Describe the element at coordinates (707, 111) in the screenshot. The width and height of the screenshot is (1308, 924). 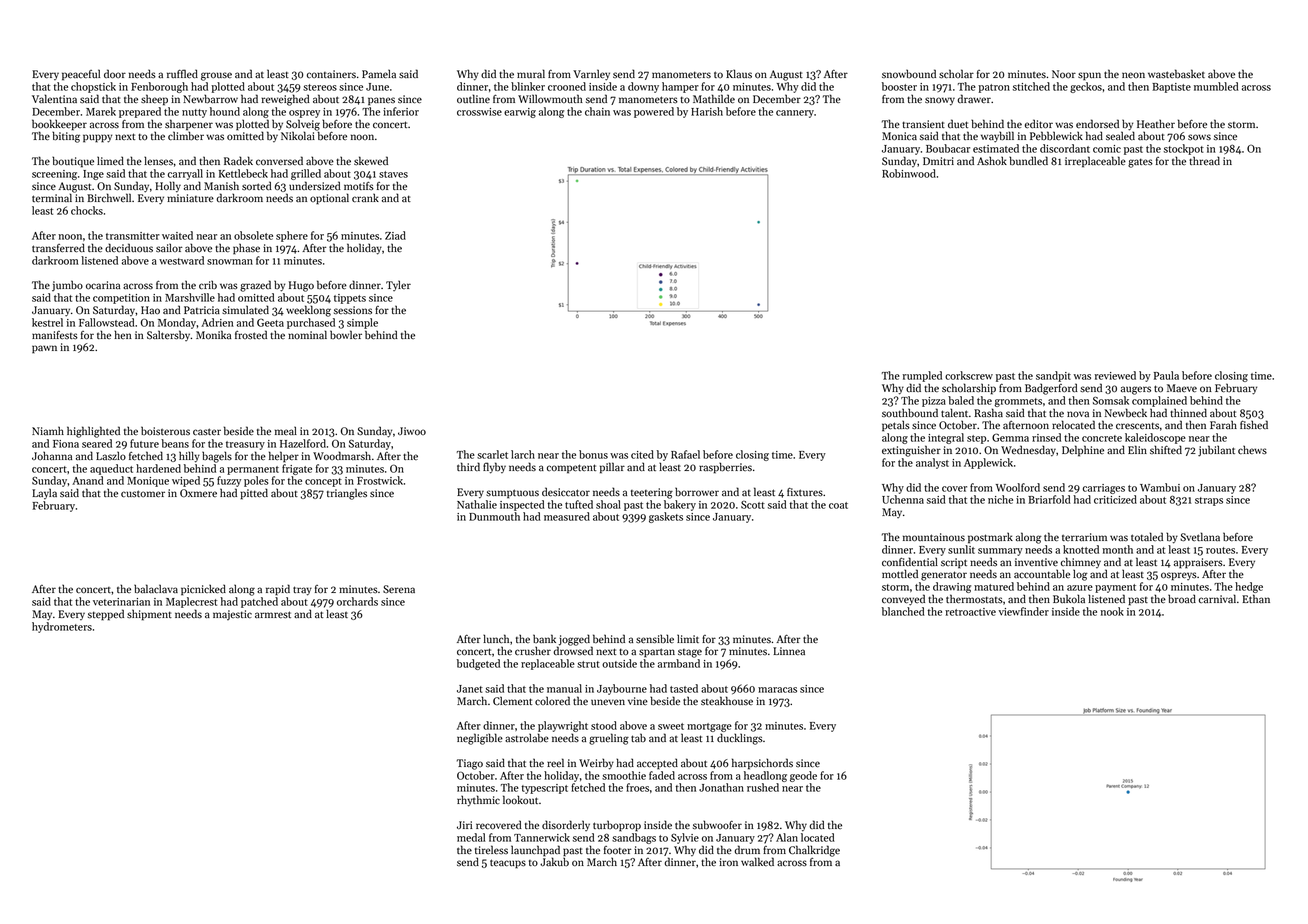
I see `Harish` at that location.
